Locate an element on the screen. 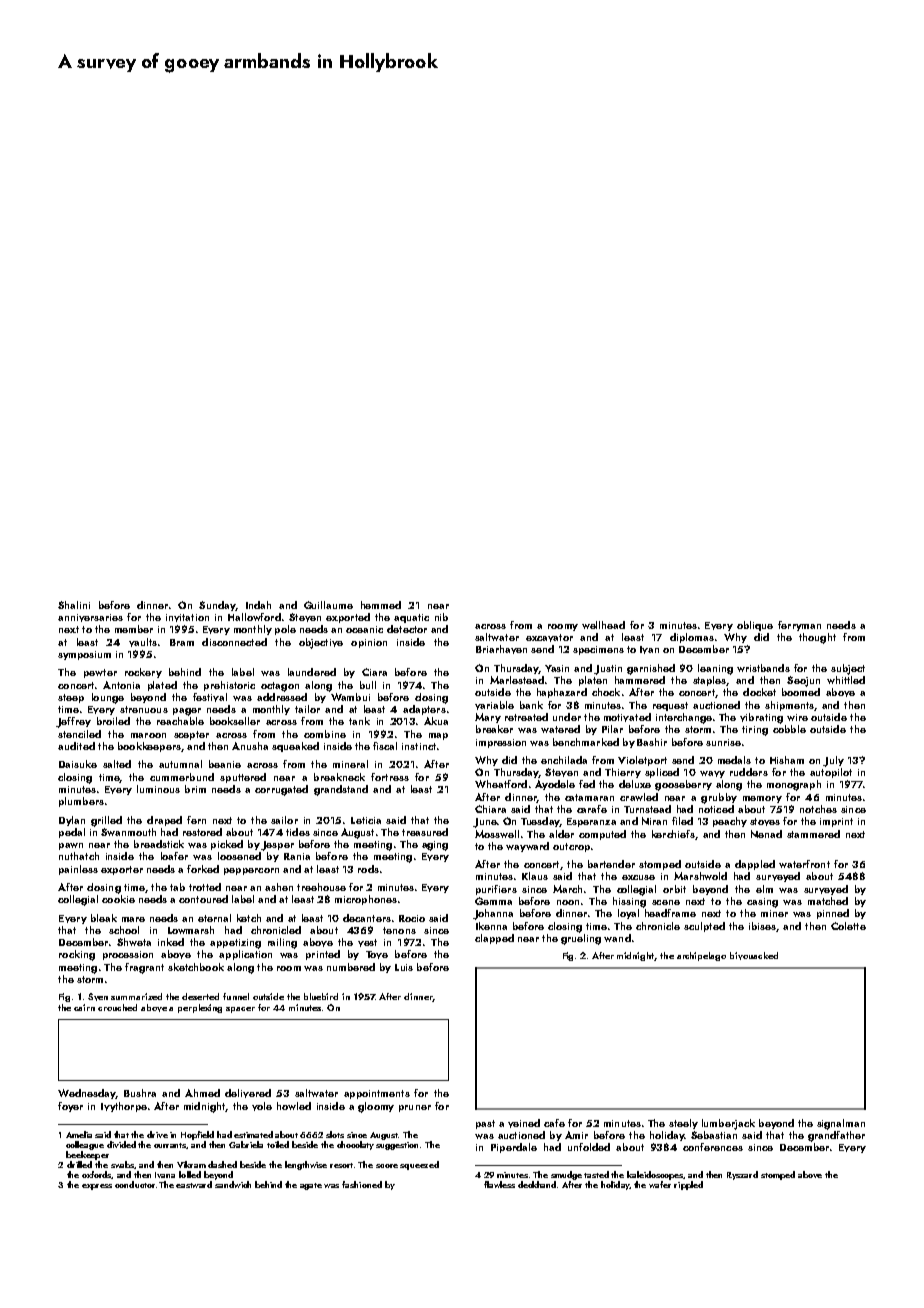 This screenshot has height=1308, width=924. agate is located at coordinates (311, 1186).
